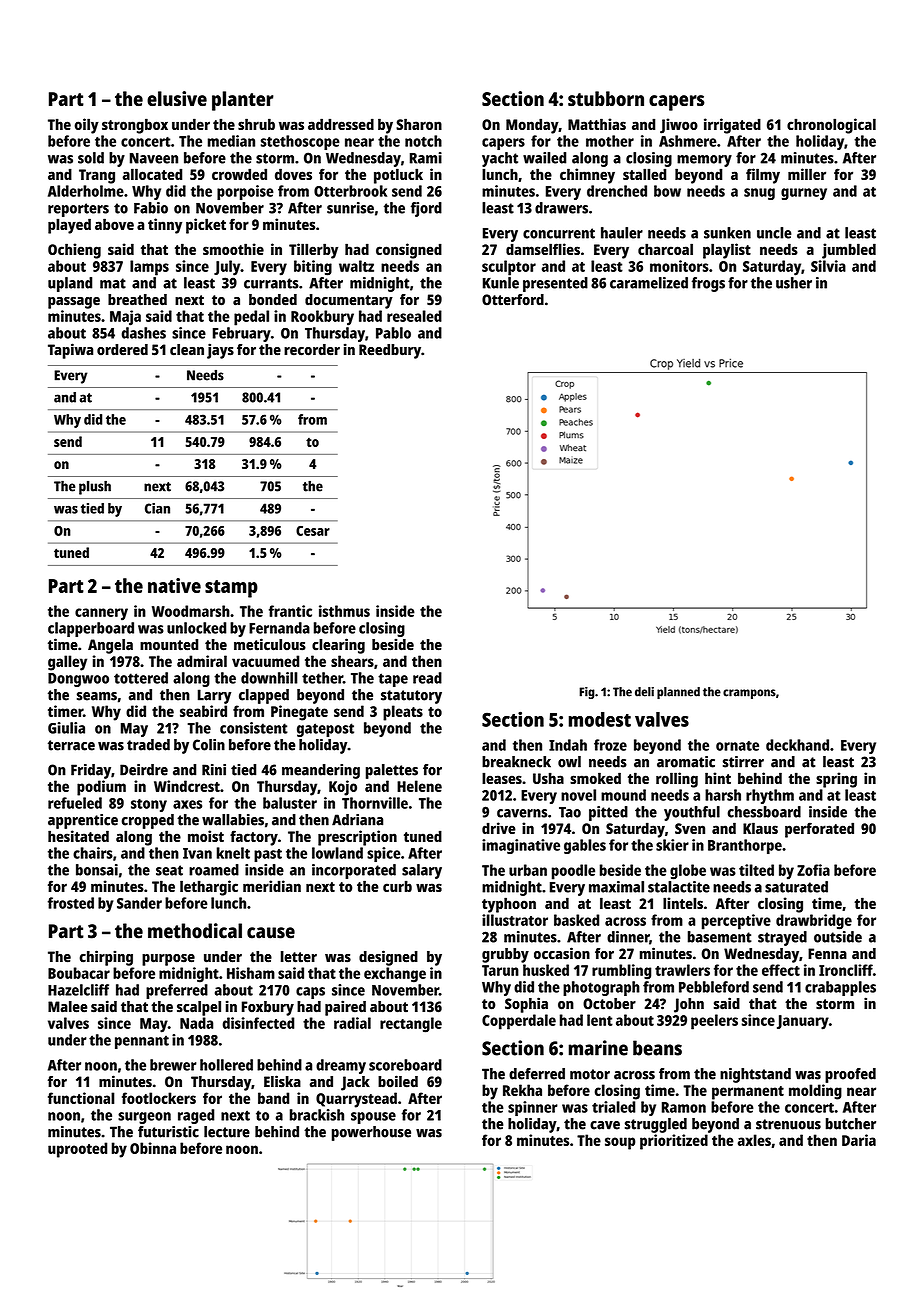 This screenshot has height=1308, width=924. I want to click on chronological, so click(831, 126).
